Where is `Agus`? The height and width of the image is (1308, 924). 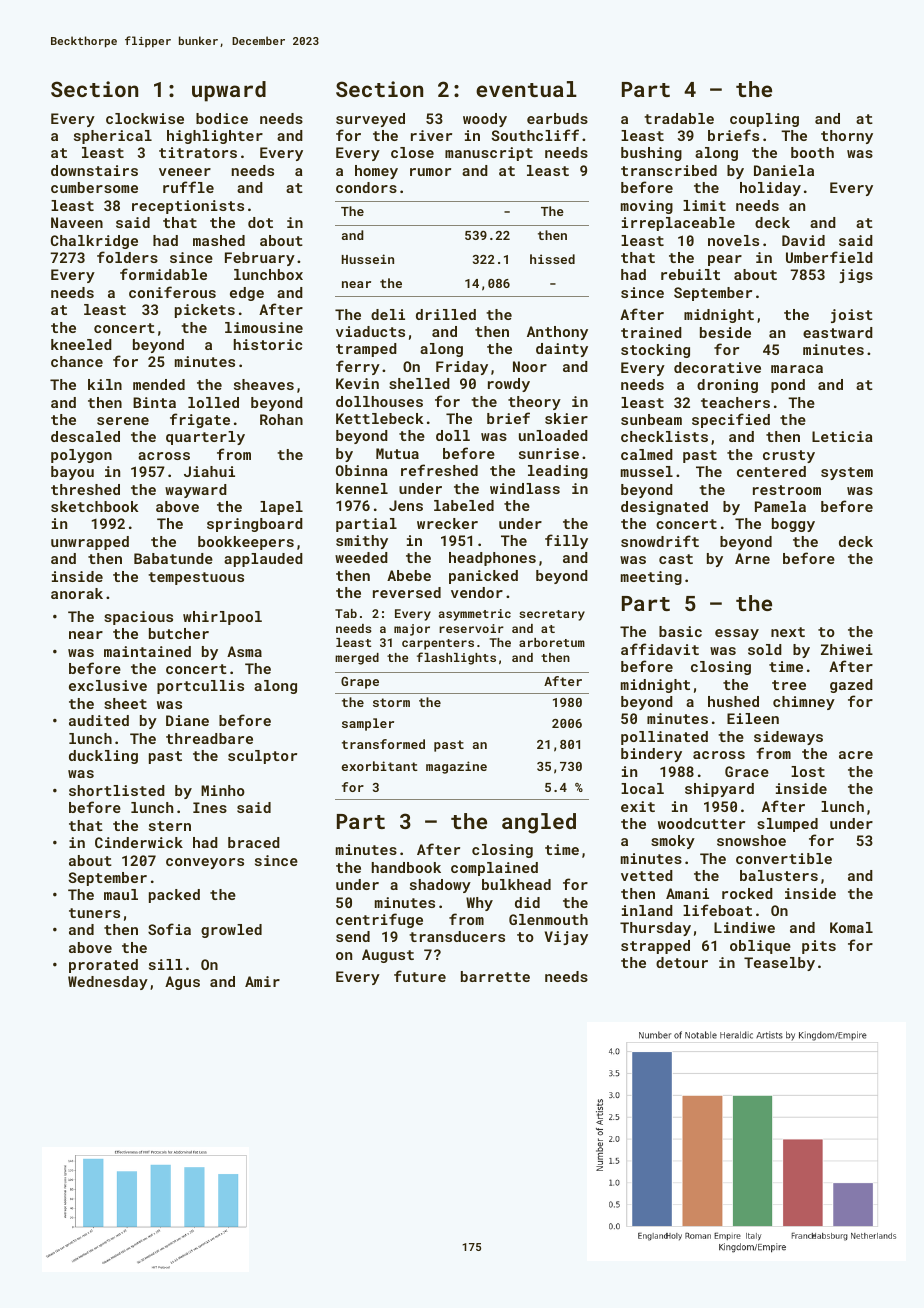
Agus is located at coordinates (182, 983).
